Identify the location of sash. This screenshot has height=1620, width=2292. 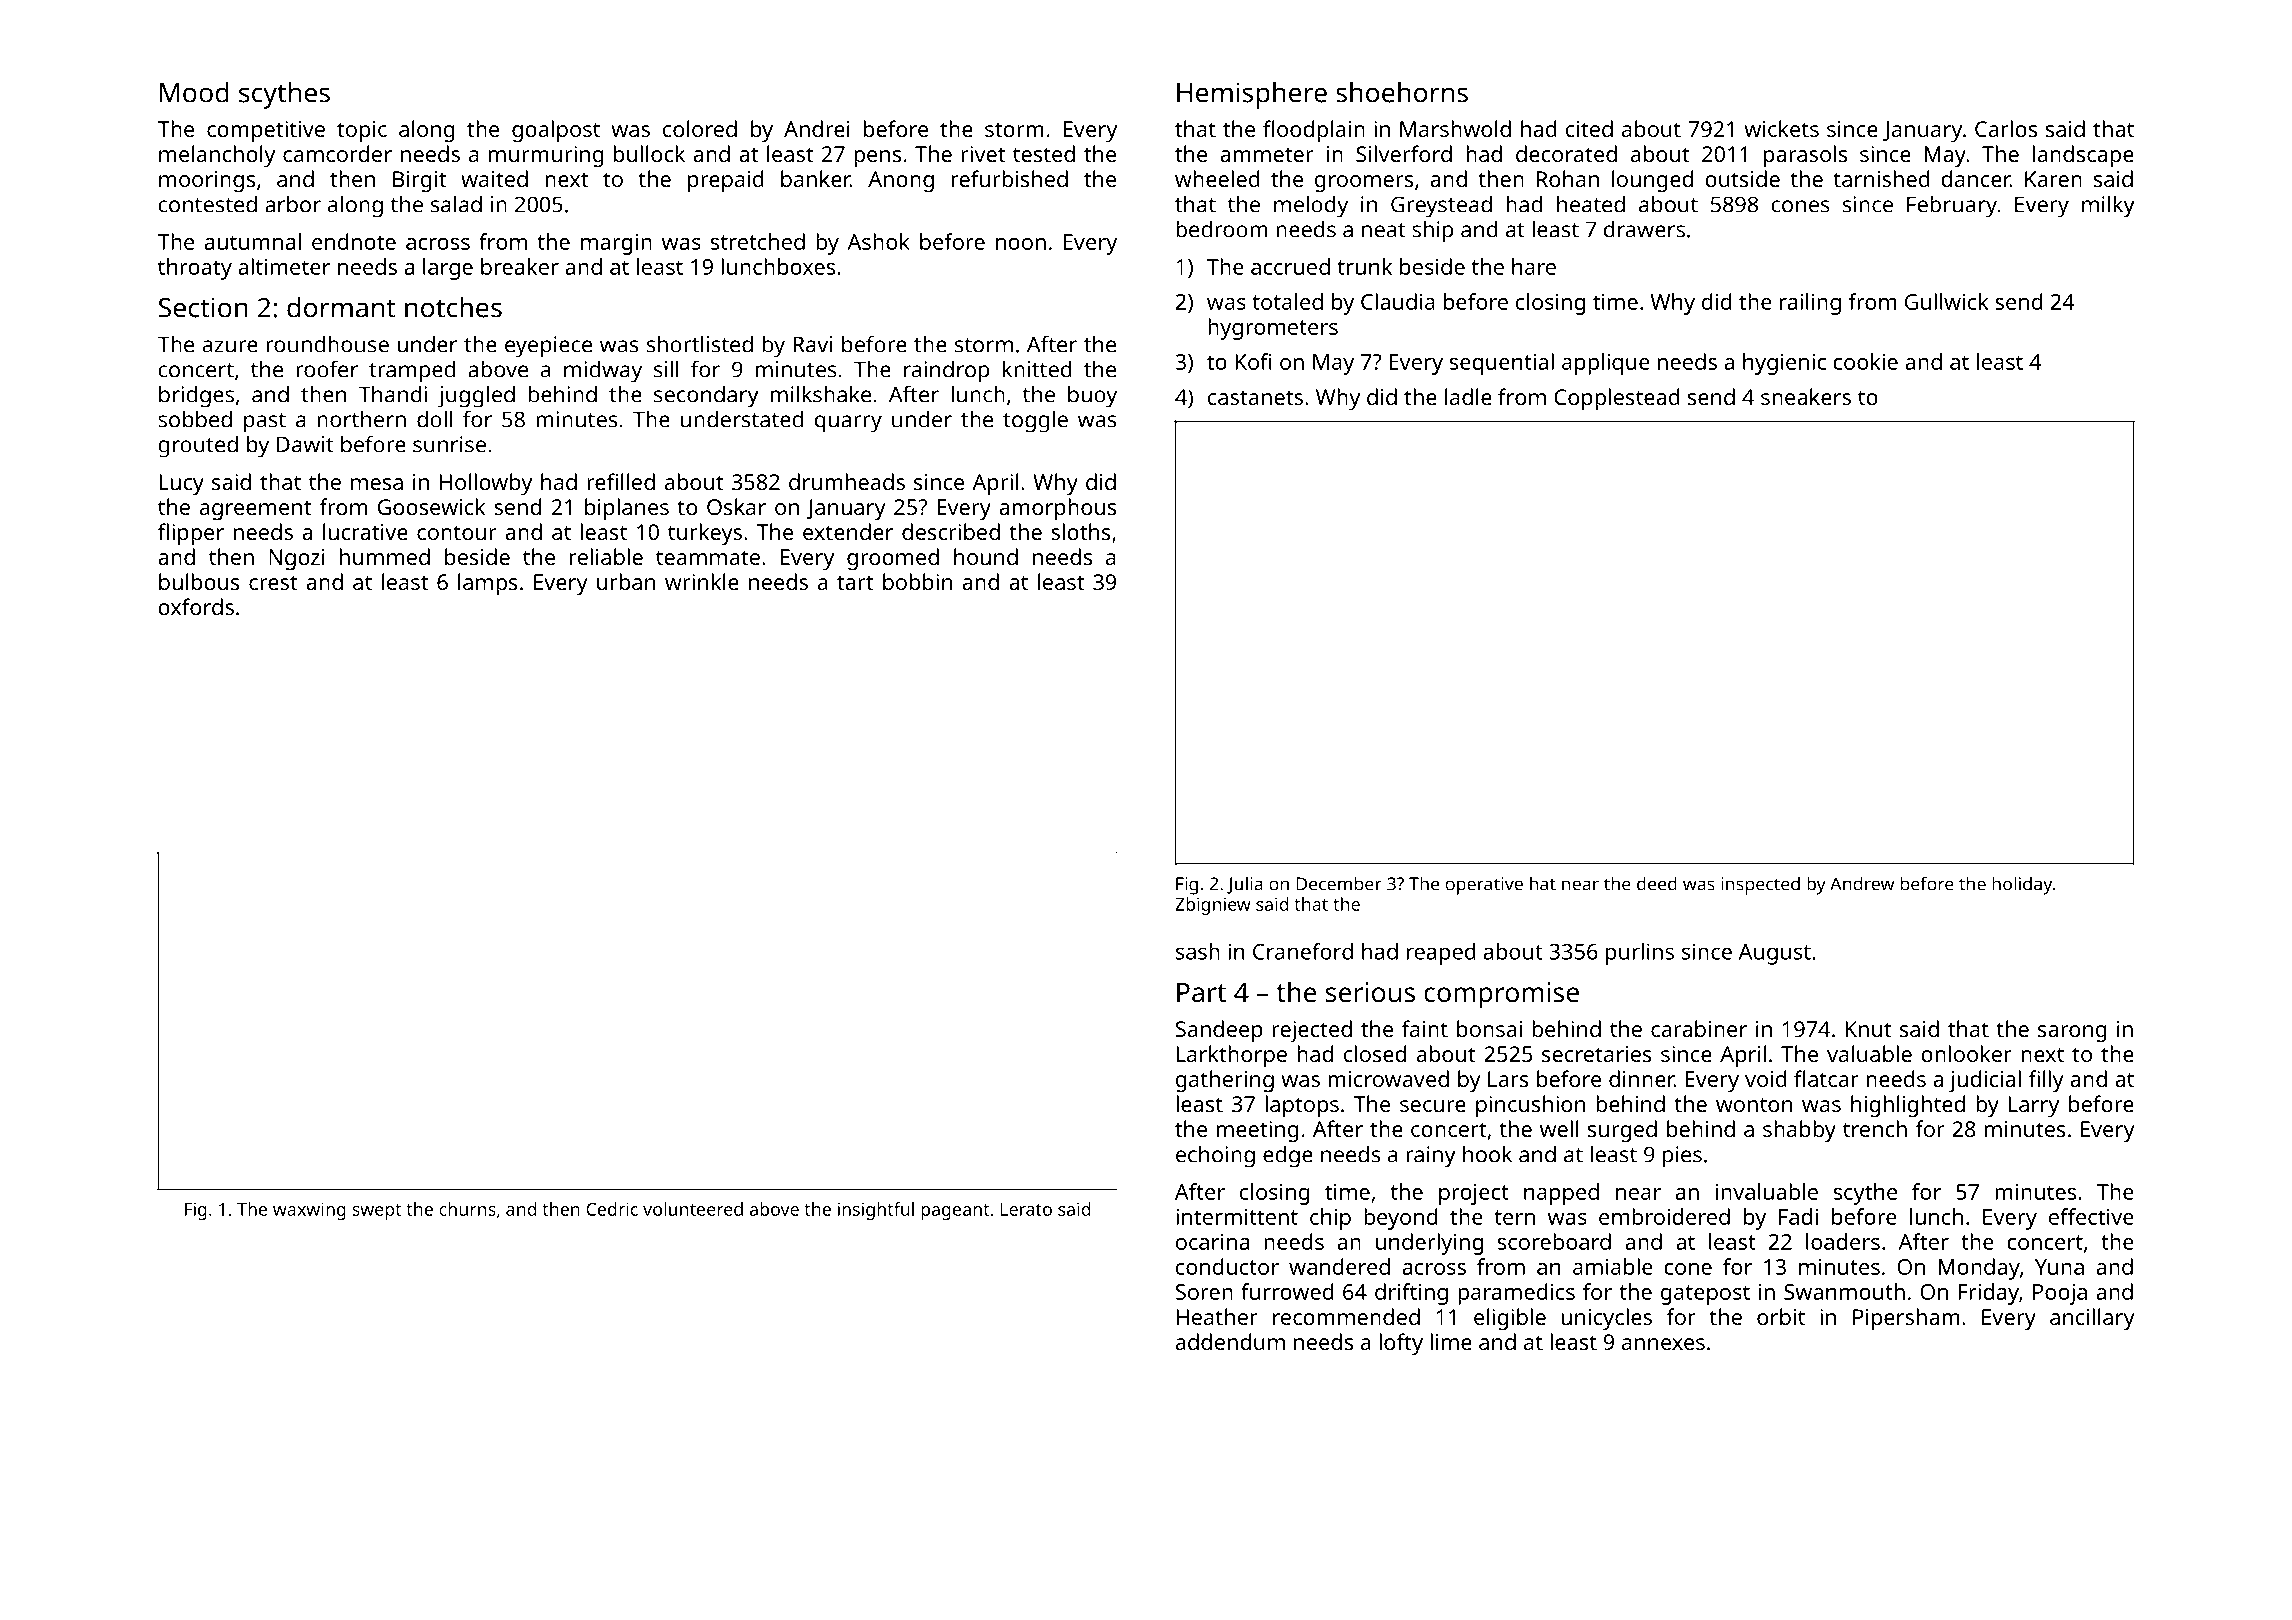
(1198, 951).
